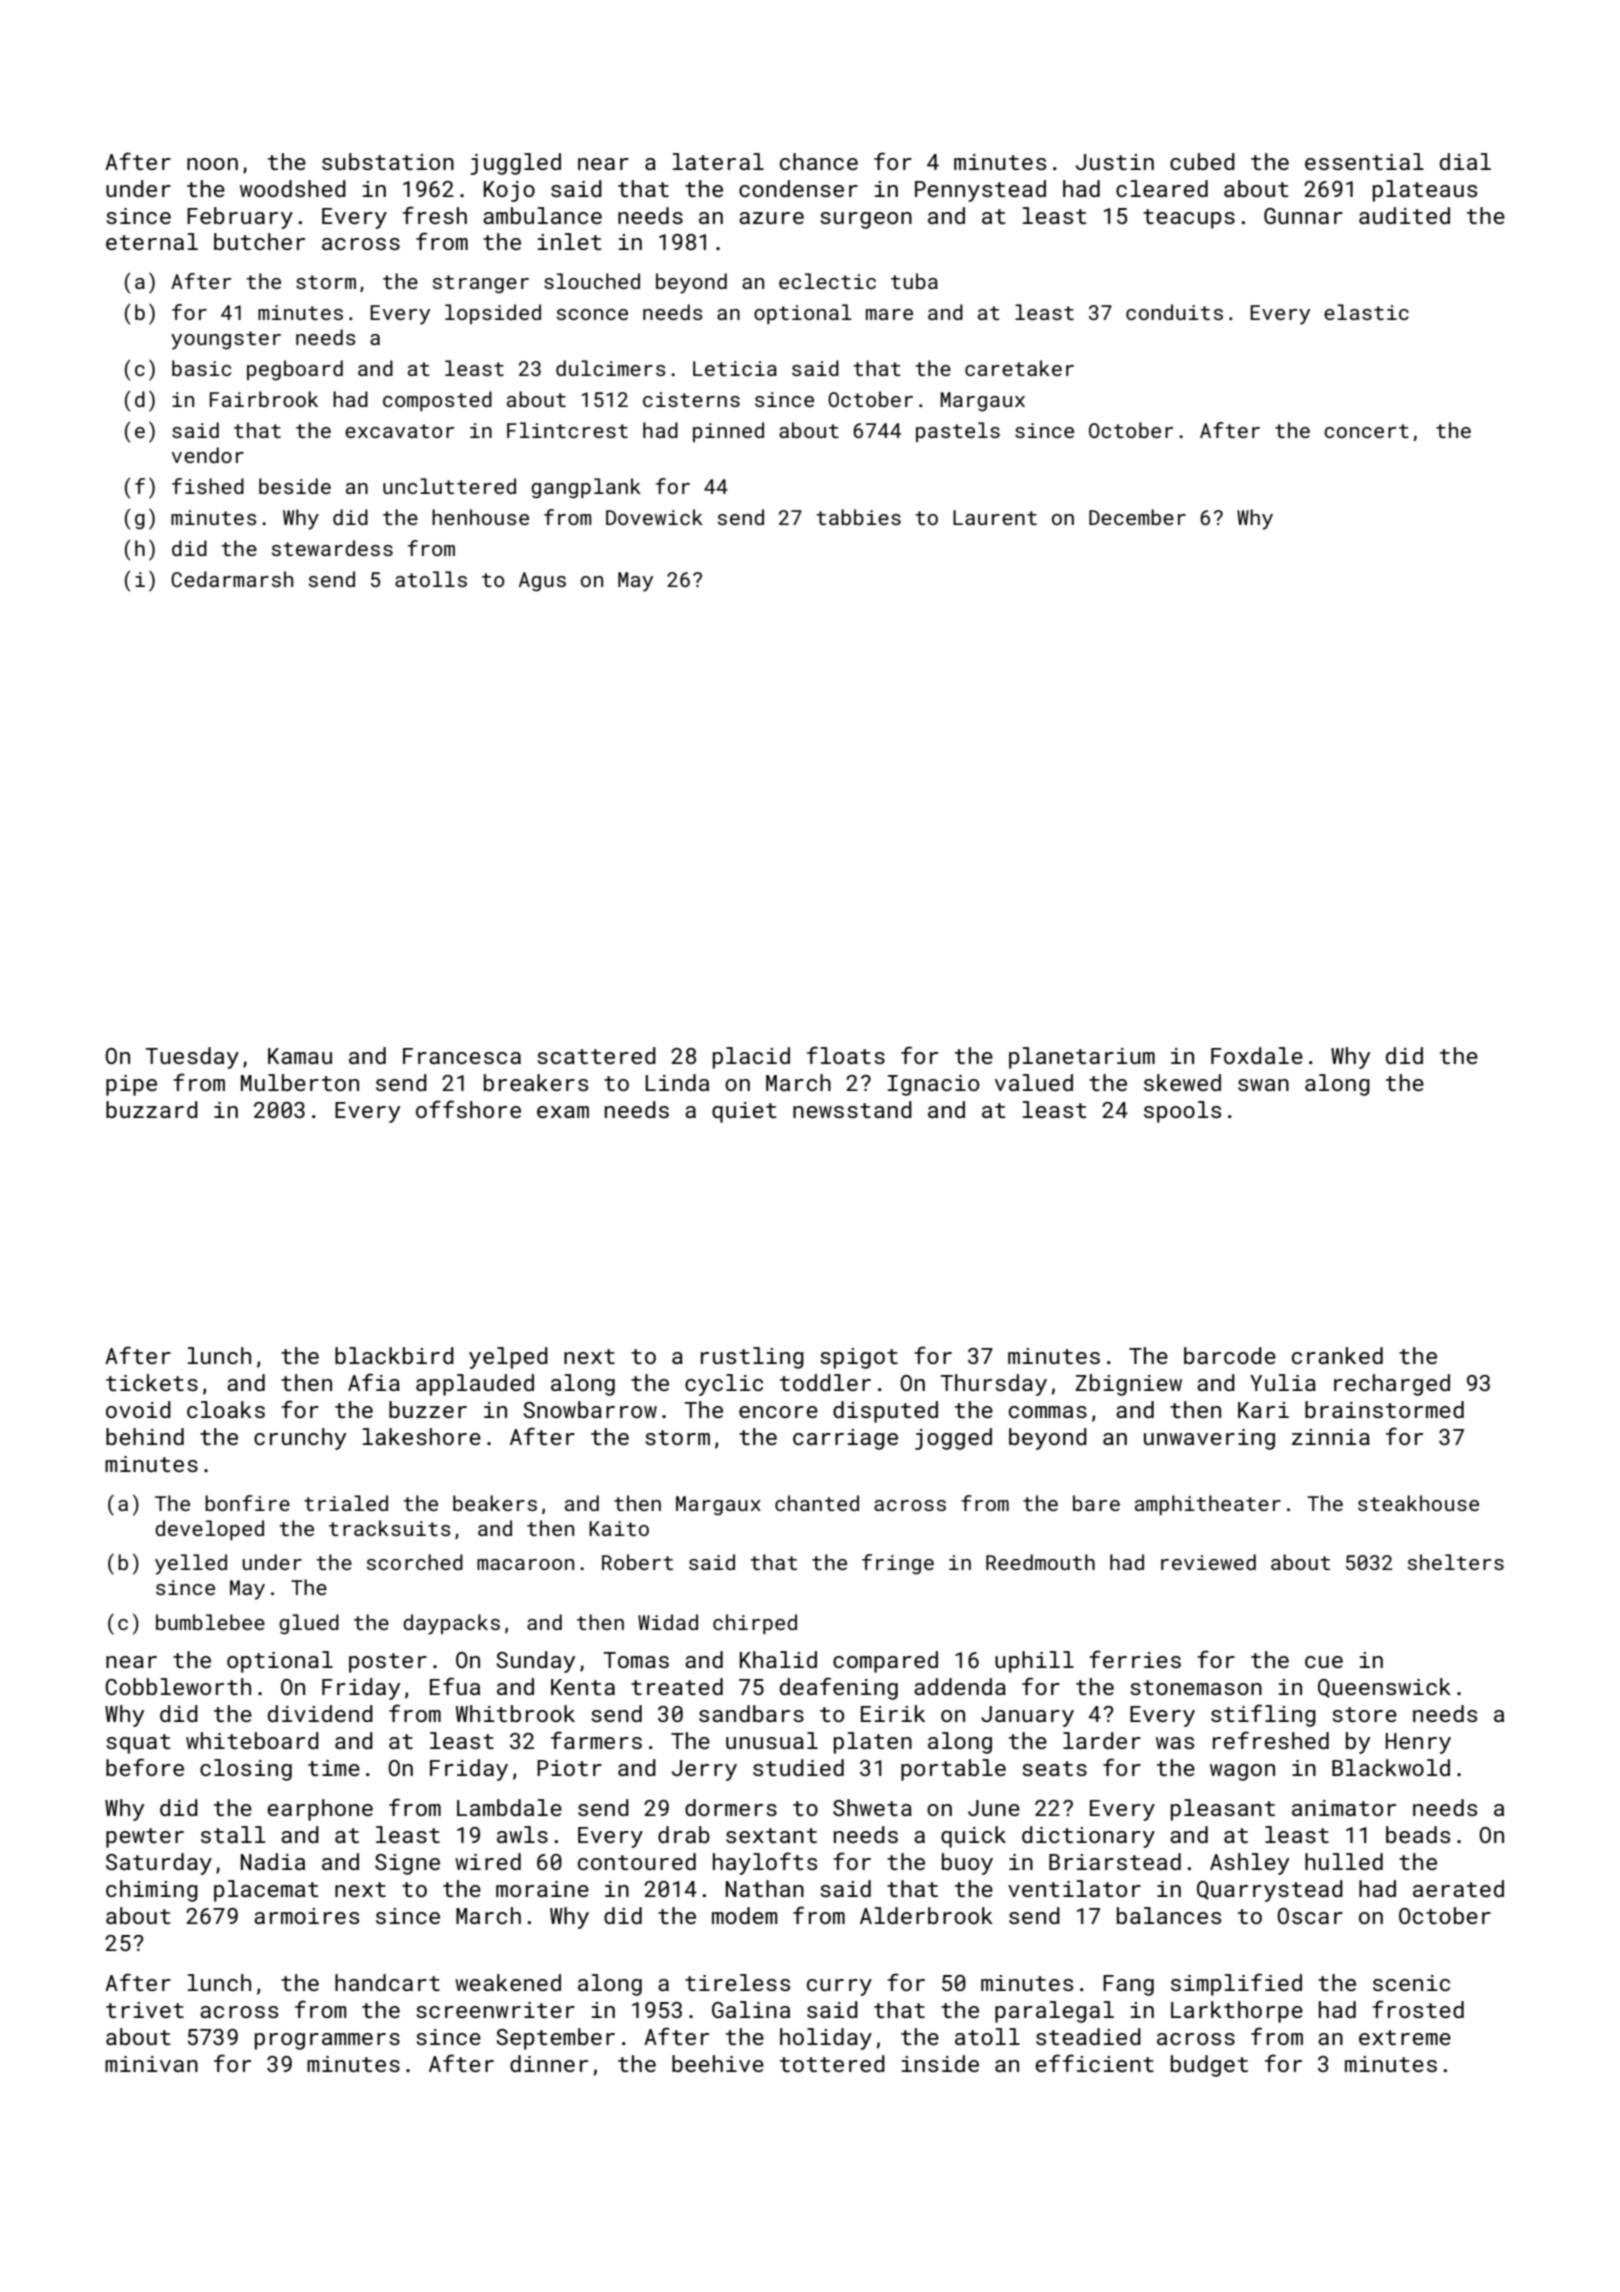 The image size is (1620, 2292). Describe the element at coordinates (1418, 1503) in the image. I see `steakhouse` at that location.
